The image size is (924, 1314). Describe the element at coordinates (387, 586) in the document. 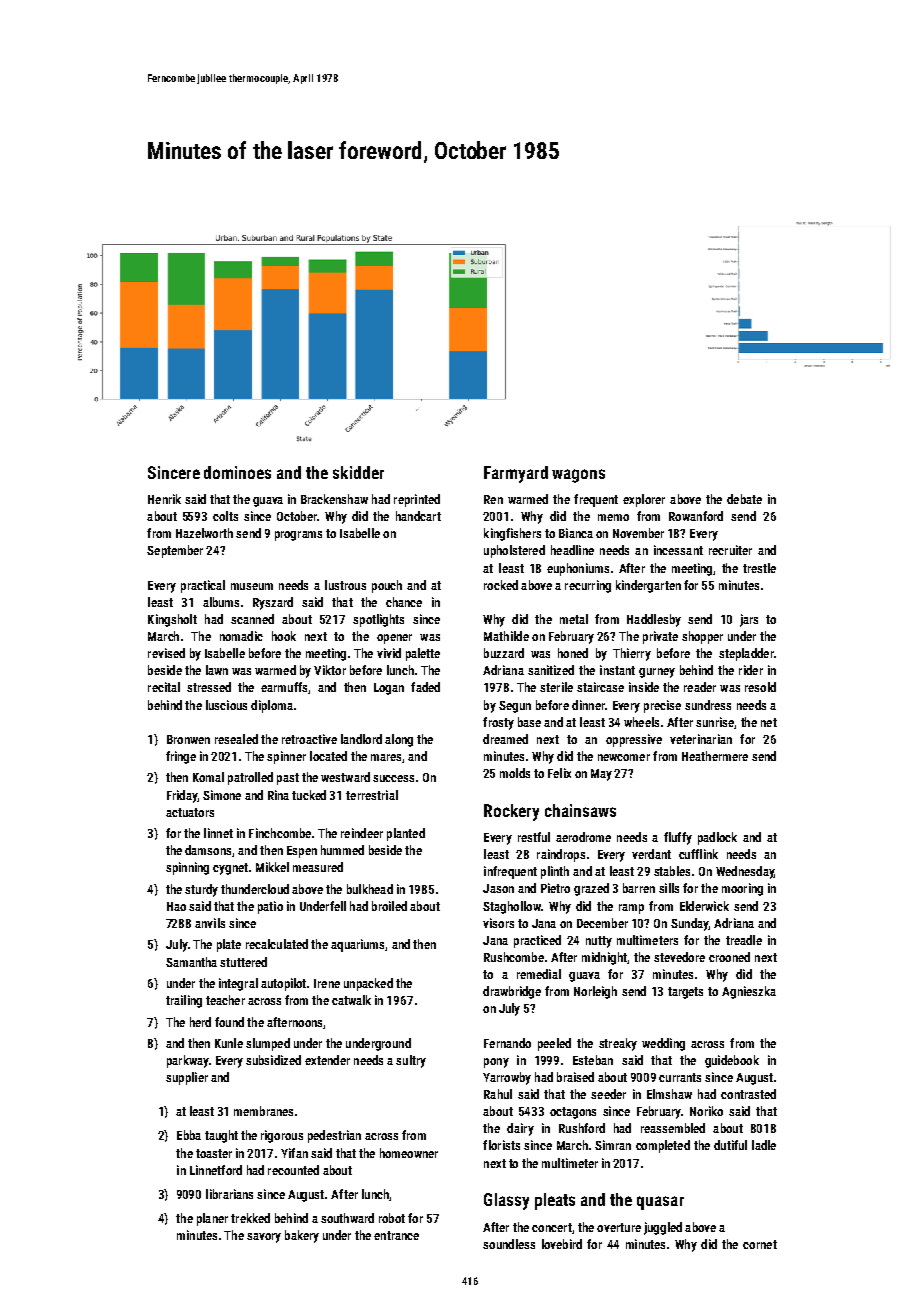

I see `pouch` at that location.
